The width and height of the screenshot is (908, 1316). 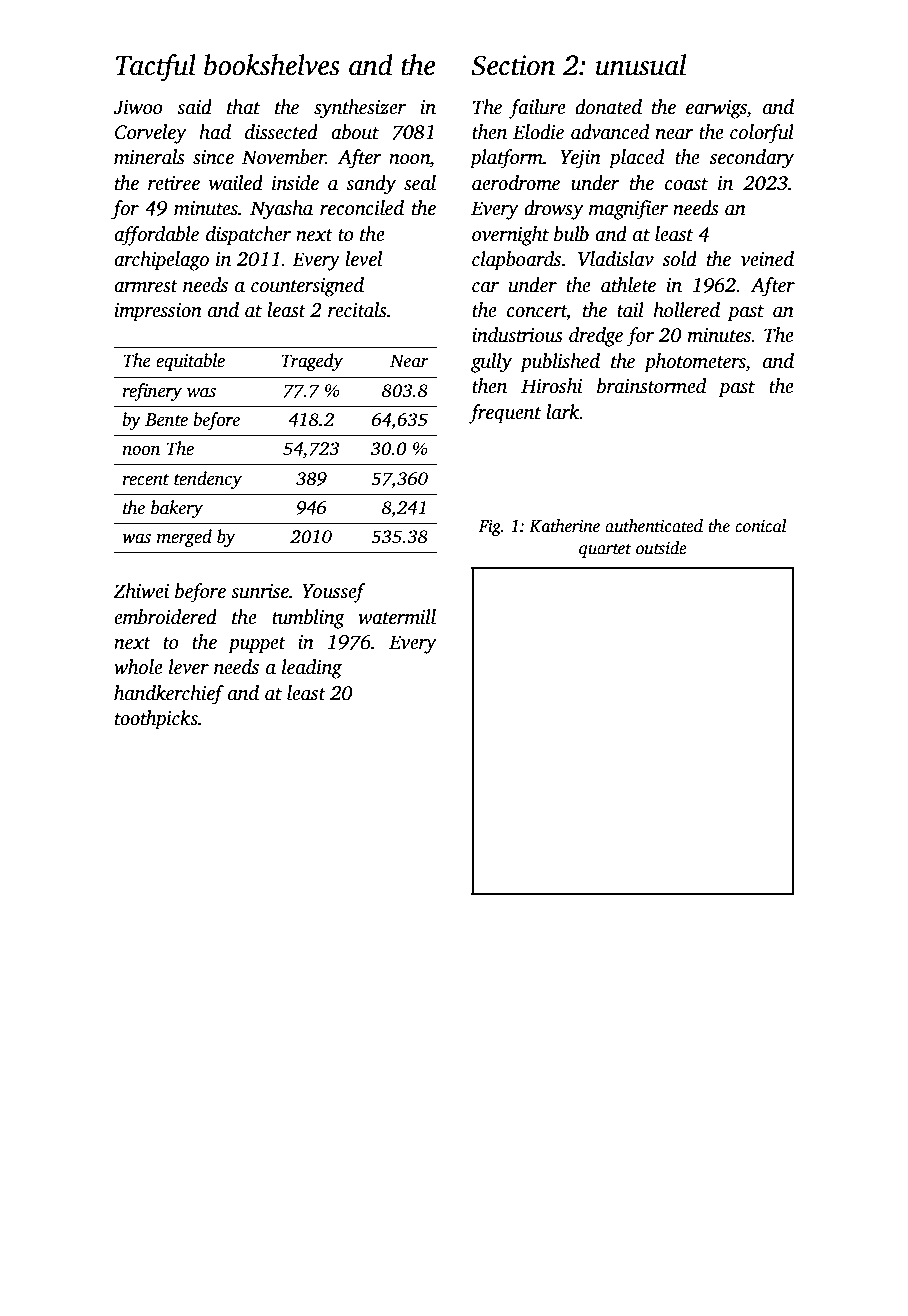 What do you see at coordinates (610, 132) in the screenshot?
I see `advanced` at bounding box center [610, 132].
